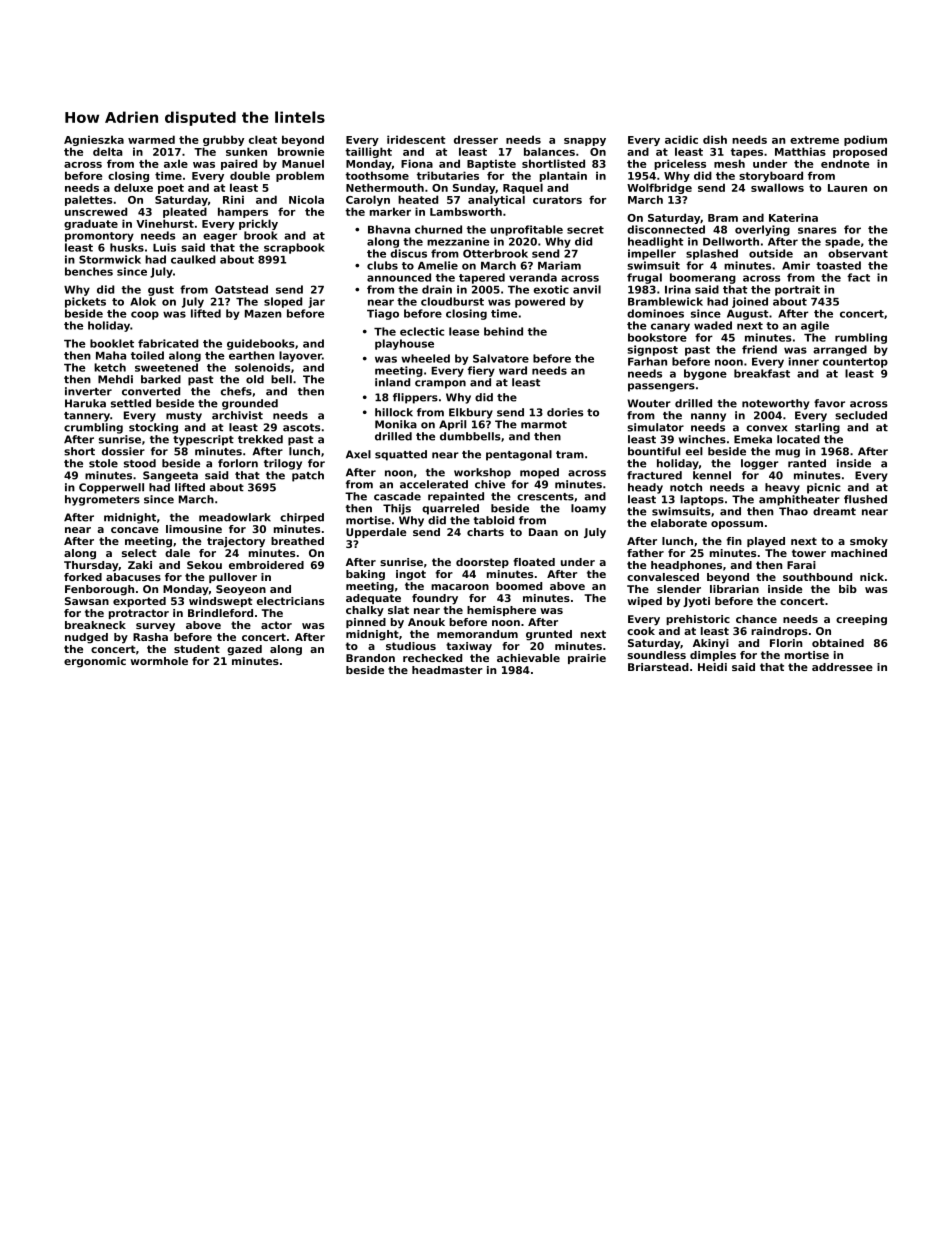 The width and height of the screenshot is (952, 1233). Describe the element at coordinates (865, 140) in the screenshot. I see `podium` at that location.
